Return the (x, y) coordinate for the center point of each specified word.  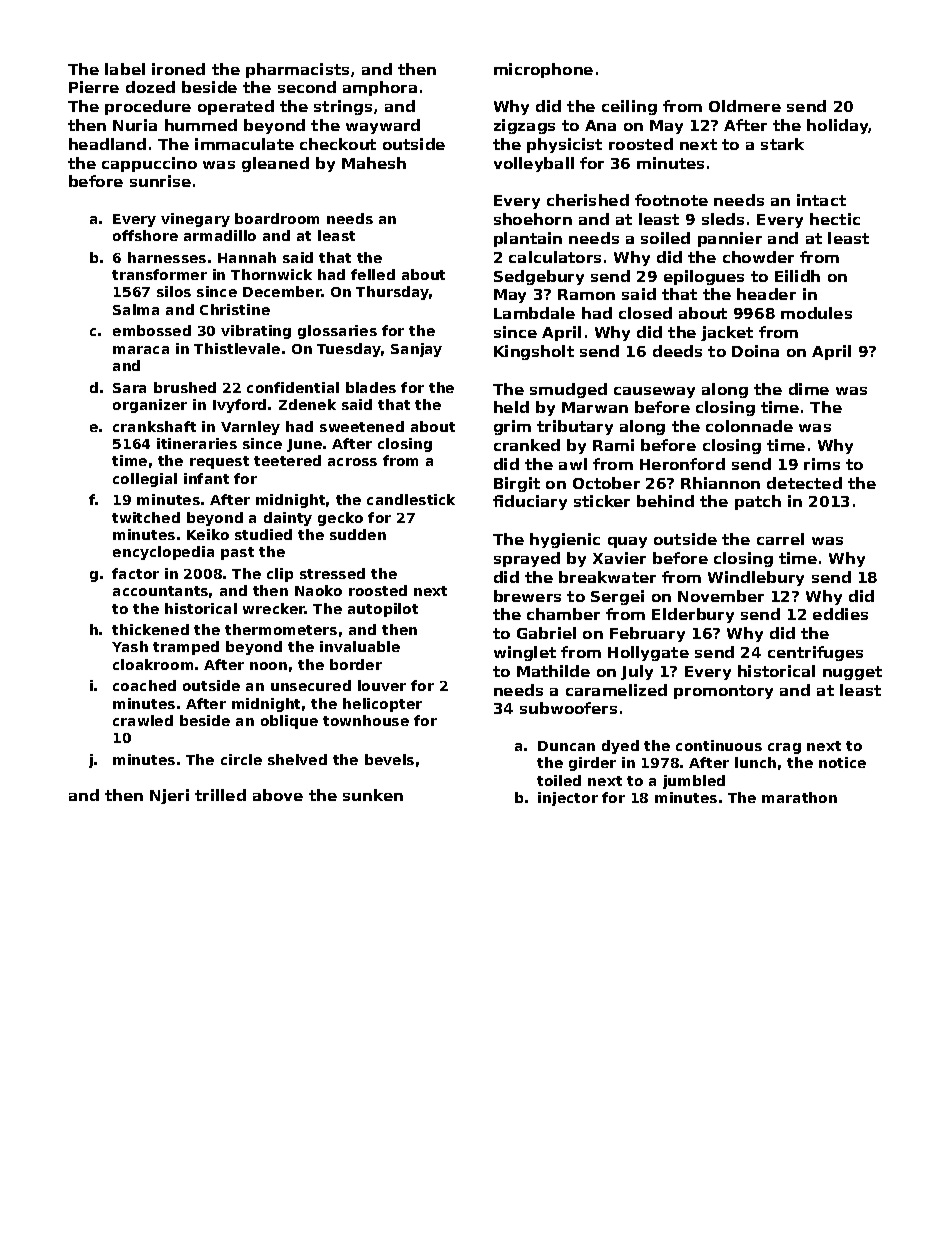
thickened (150, 629)
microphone (543, 70)
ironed (178, 69)
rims (822, 464)
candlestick (411, 499)
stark (782, 144)
